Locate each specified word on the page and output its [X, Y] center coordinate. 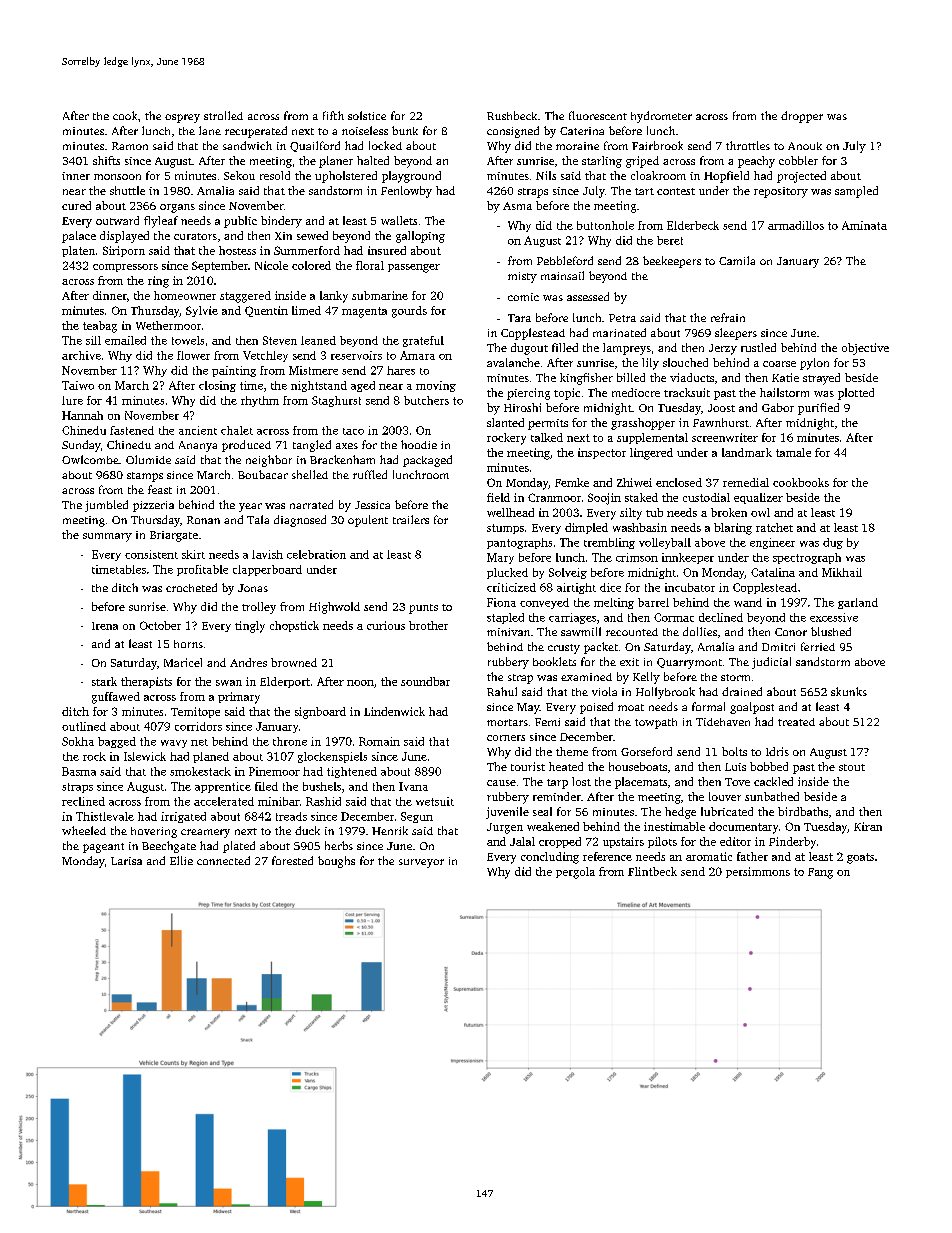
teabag [100, 327]
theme [572, 751]
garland [858, 603]
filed [266, 786]
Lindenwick [394, 711]
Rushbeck [512, 115]
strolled [223, 115]
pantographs [519, 543]
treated [796, 722]
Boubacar [263, 474]
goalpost [752, 708]
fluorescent [598, 115]
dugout [529, 349]
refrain [728, 317]
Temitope [195, 712]
